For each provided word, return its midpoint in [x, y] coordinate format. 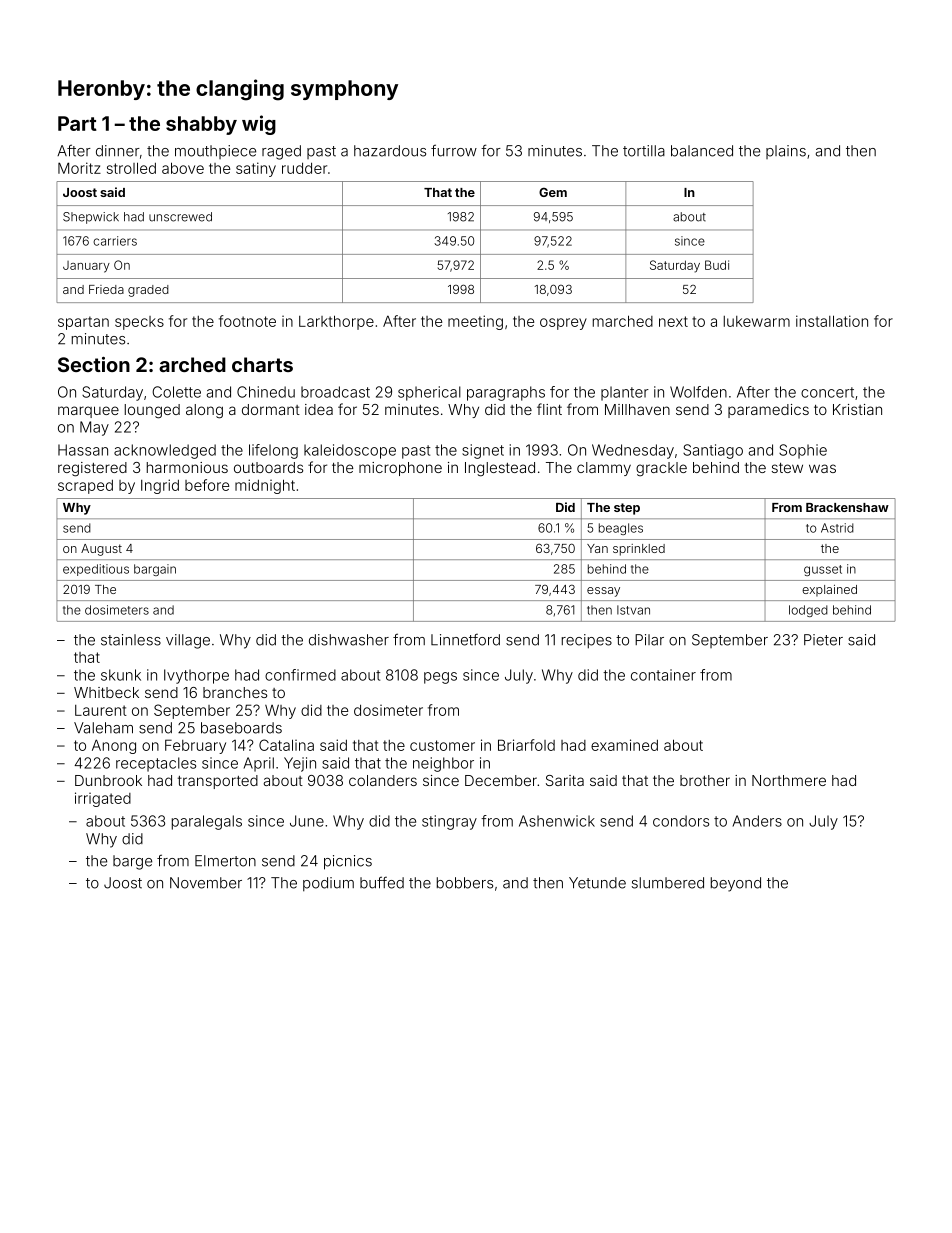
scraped [85, 487]
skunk [121, 675]
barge [132, 862]
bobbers [465, 883]
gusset [823, 570]
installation [832, 321]
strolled [131, 168]
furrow [454, 150]
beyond [736, 884]
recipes [587, 641]
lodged [808, 611]
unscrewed [180, 217]
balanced [702, 151]
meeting [475, 322]
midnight [265, 486]
